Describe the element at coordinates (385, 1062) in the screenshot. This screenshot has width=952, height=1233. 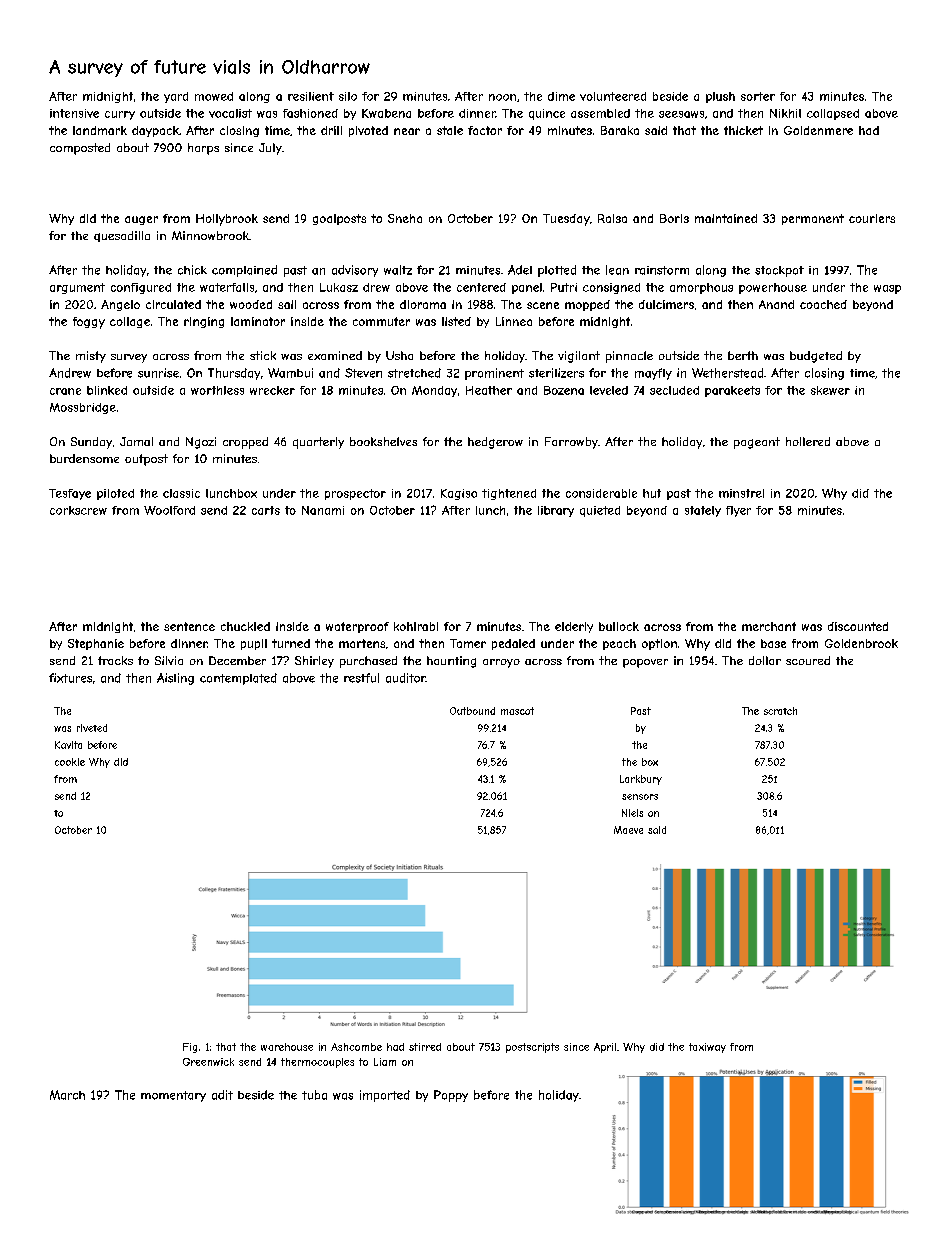
I see `Liam` at that location.
